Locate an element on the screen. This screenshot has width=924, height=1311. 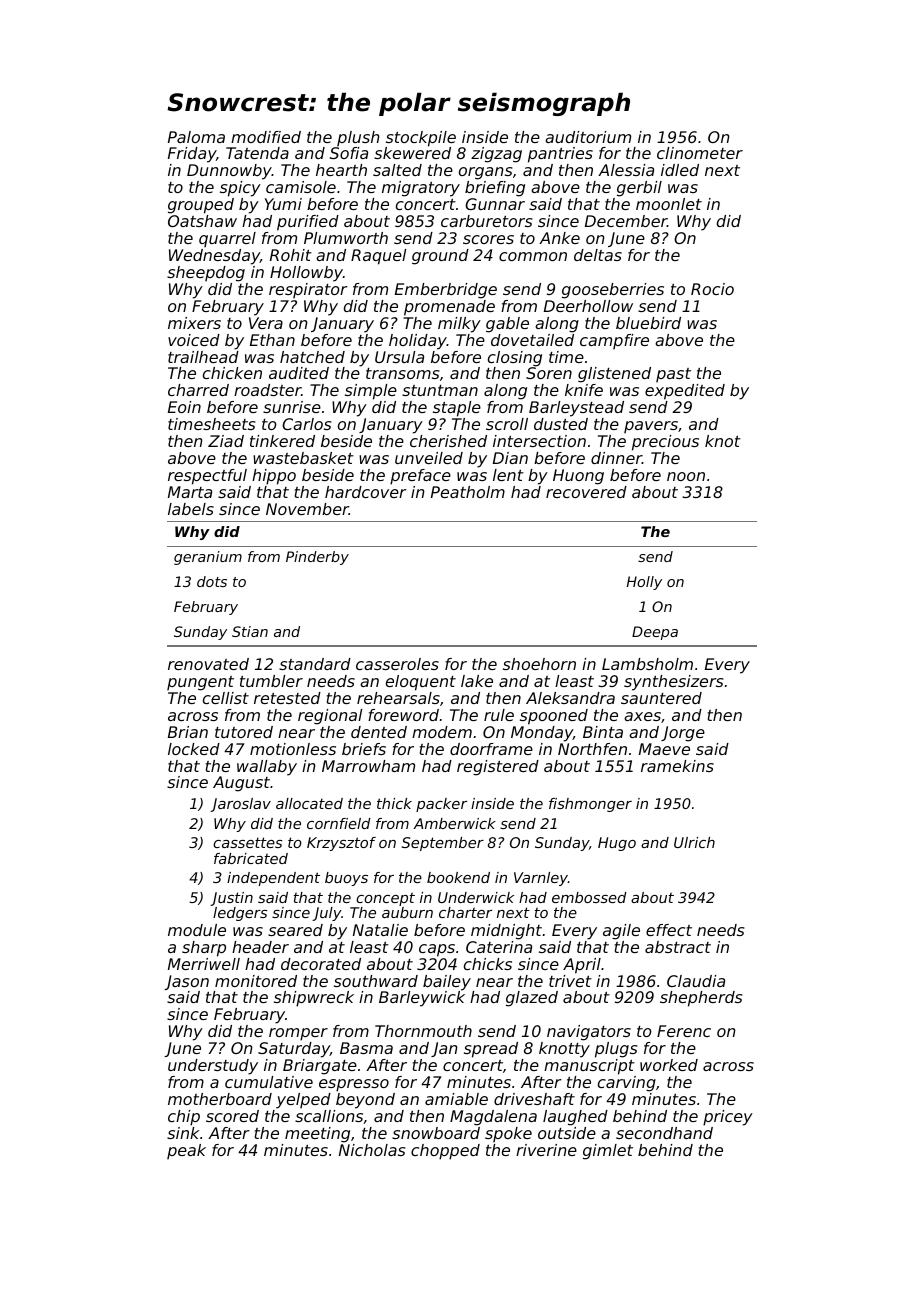
transoms is located at coordinates (403, 373).
